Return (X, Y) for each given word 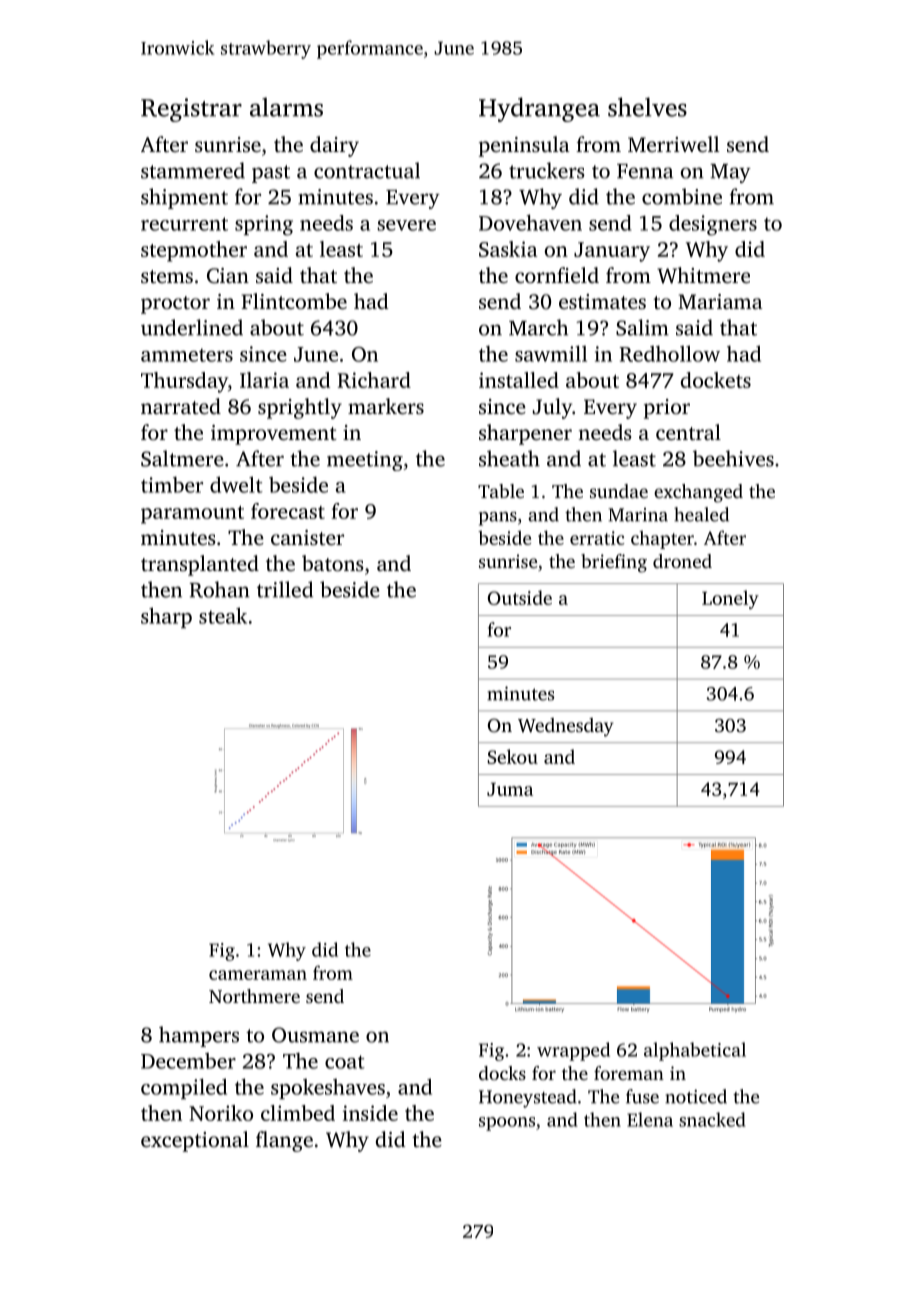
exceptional (195, 1141)
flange (284, 1141)
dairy (334, 146)
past (271, 174)
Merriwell (674, 144)
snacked (712, 1119)
